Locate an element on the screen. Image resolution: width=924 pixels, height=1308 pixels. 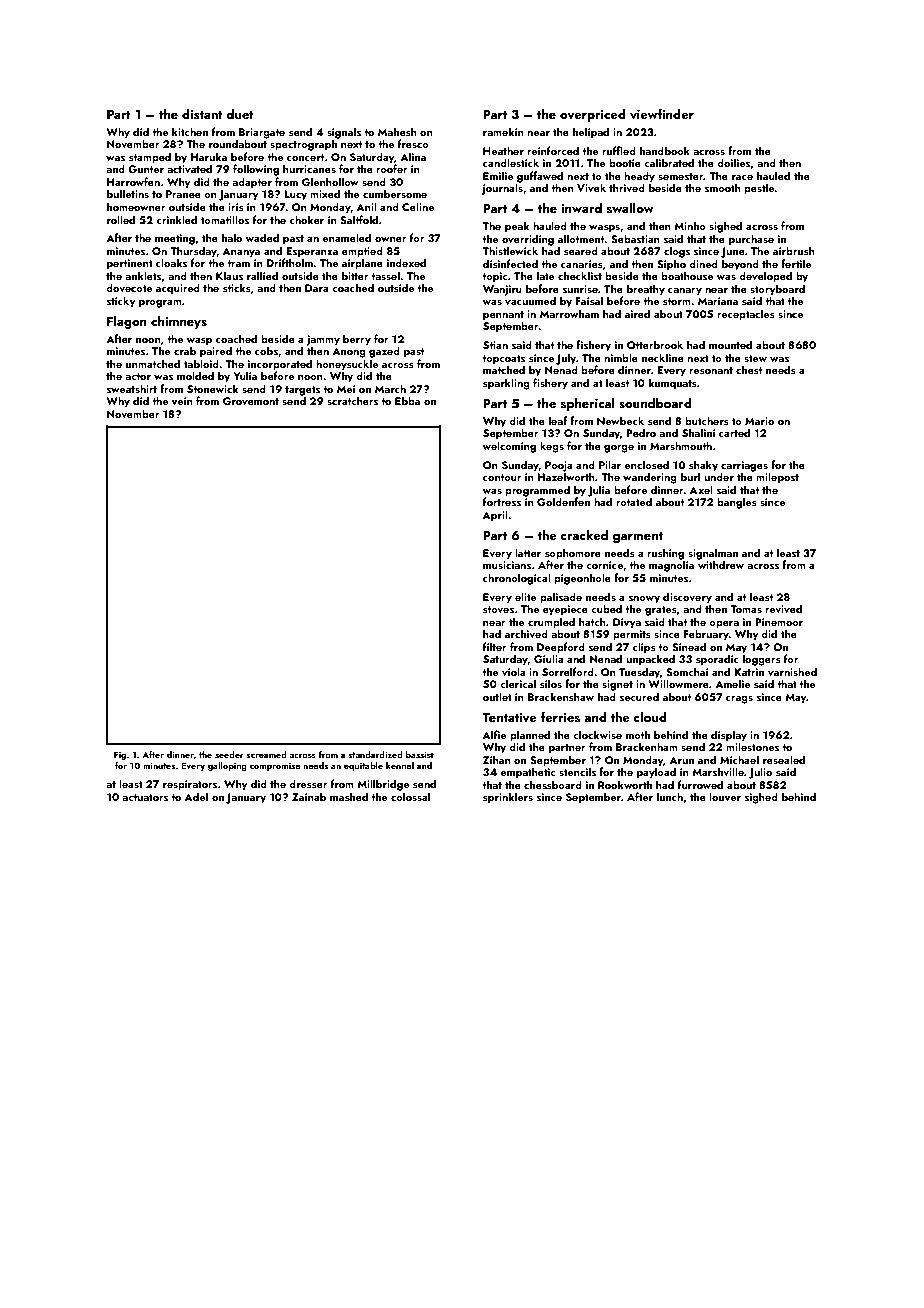
varnished is located at coordinates (792, 671).
